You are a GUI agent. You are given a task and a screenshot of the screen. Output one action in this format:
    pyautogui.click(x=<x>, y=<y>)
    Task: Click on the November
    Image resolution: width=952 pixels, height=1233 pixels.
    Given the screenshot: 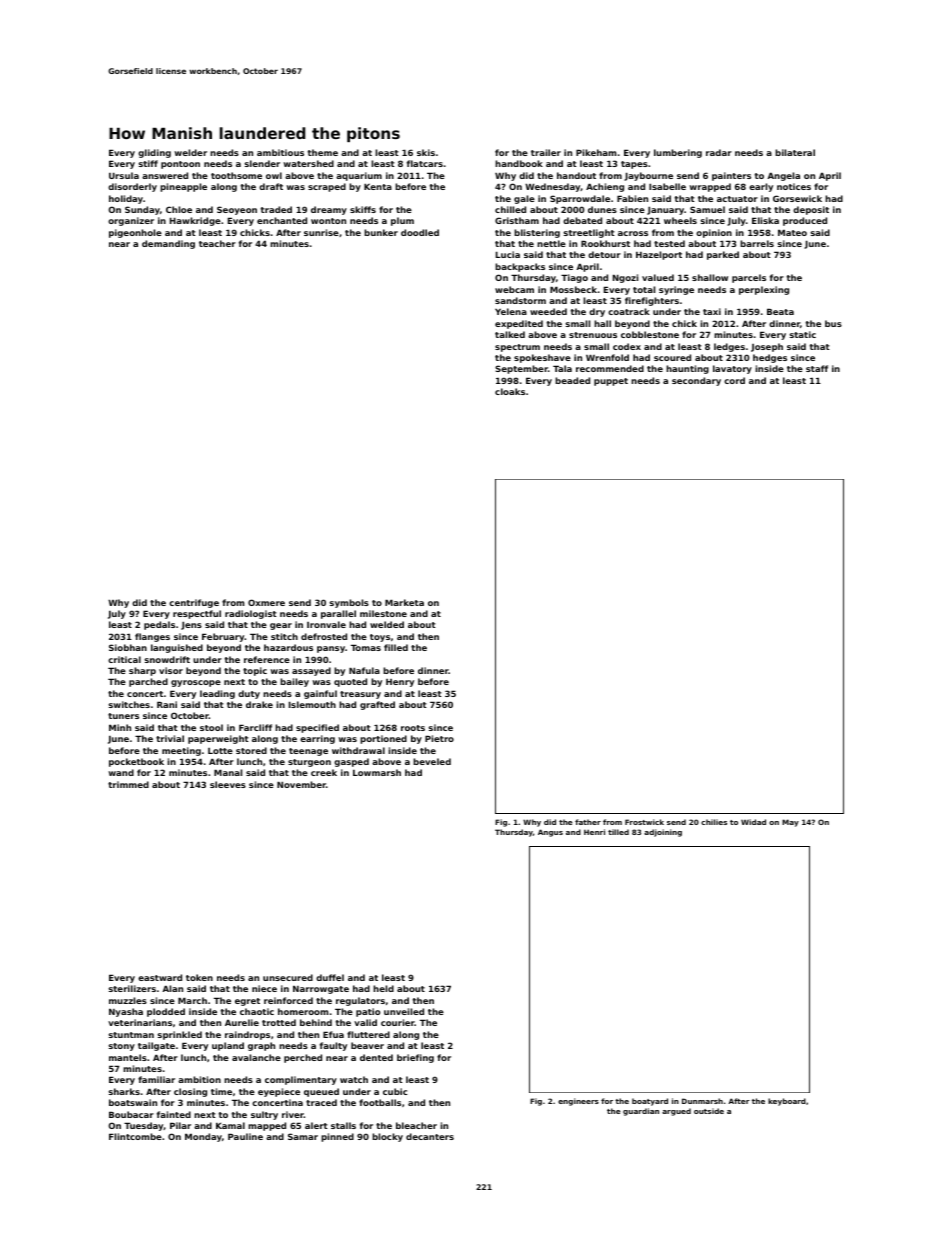 What is the action you would take?
    pyautogui.click(x=301, y=784)
